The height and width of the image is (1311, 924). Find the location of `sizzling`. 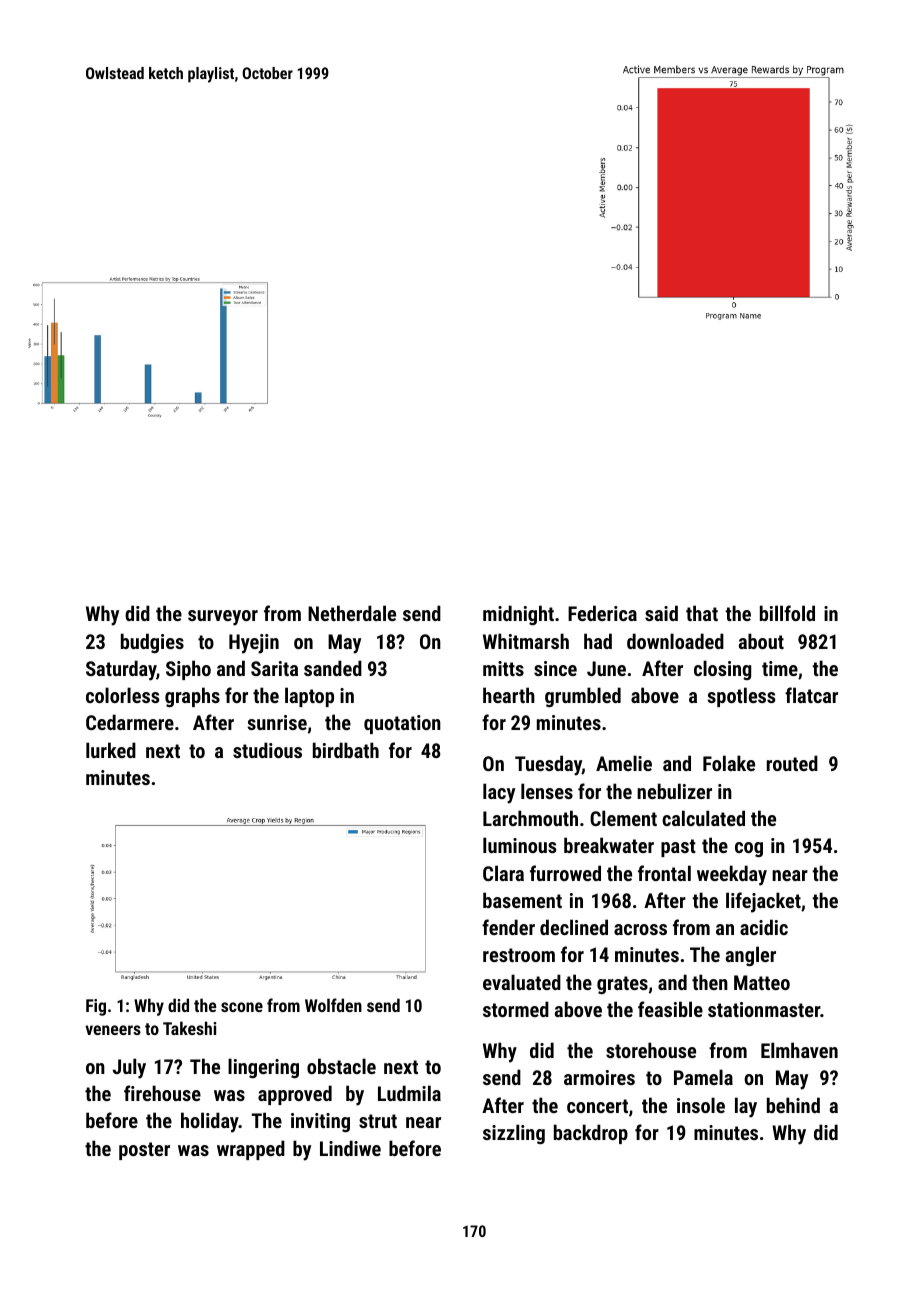

sizzling is located at coordinates (514, 1134).
